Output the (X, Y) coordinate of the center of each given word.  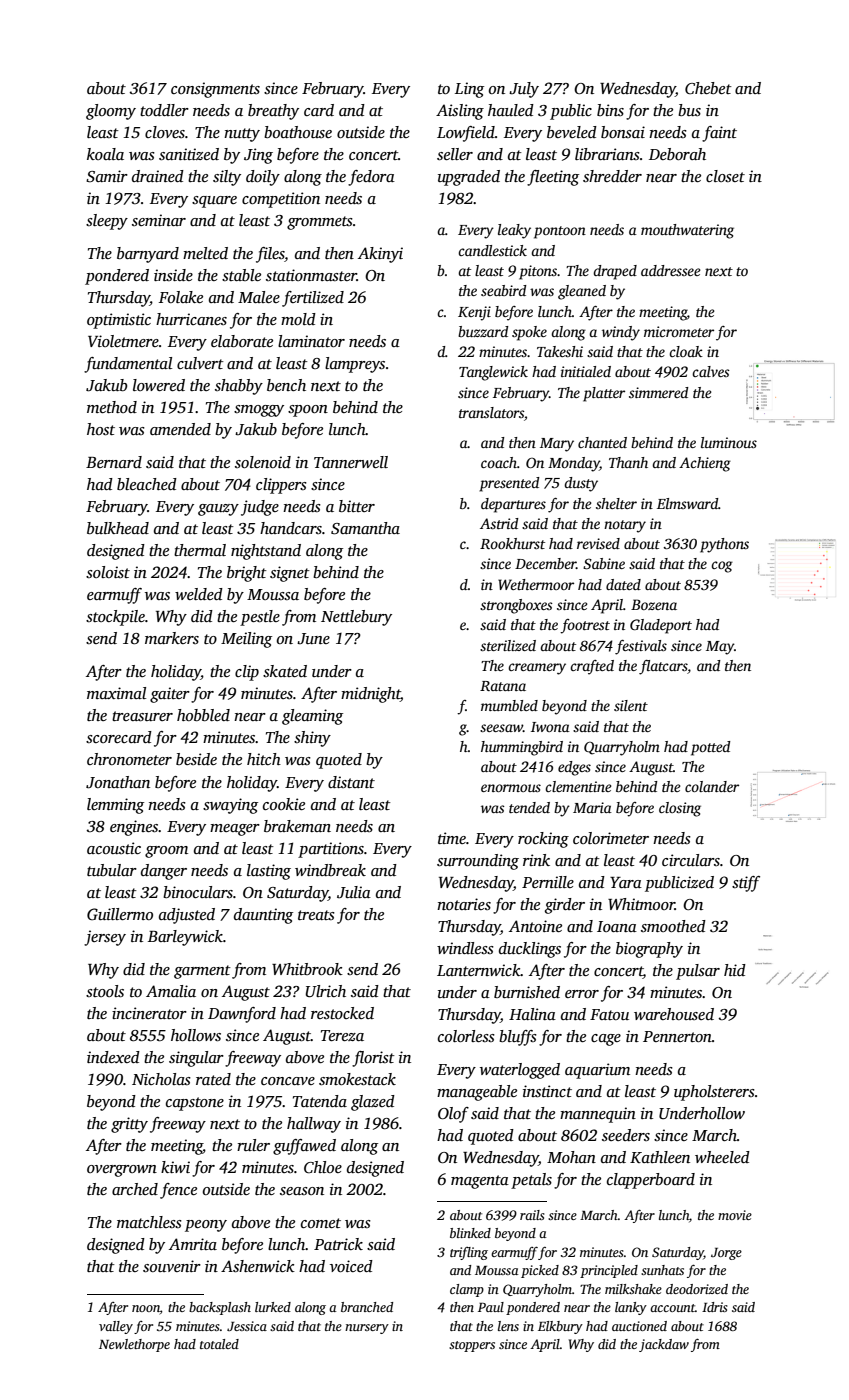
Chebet (708, 88)
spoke (529, 333)
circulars (691, 860)
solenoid (263, 462)
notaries (464, 904)
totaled (219, 1344)
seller (455, 154)
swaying (230, 806)
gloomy (111, 112)
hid (735, 970)
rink (536, 860)
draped (615, 272)
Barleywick (185, 938)
